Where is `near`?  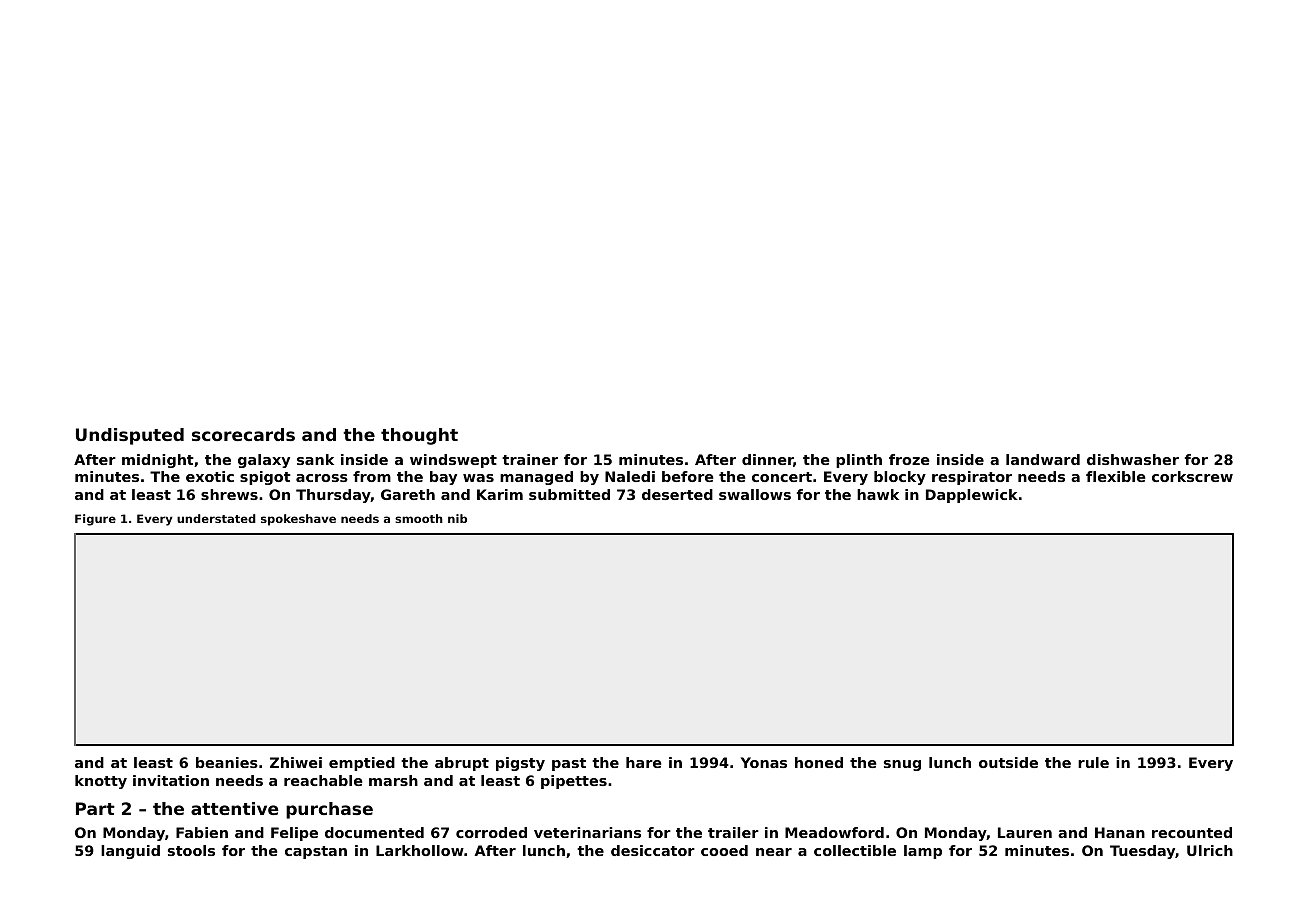 near is located at coordinates (774, 852).
